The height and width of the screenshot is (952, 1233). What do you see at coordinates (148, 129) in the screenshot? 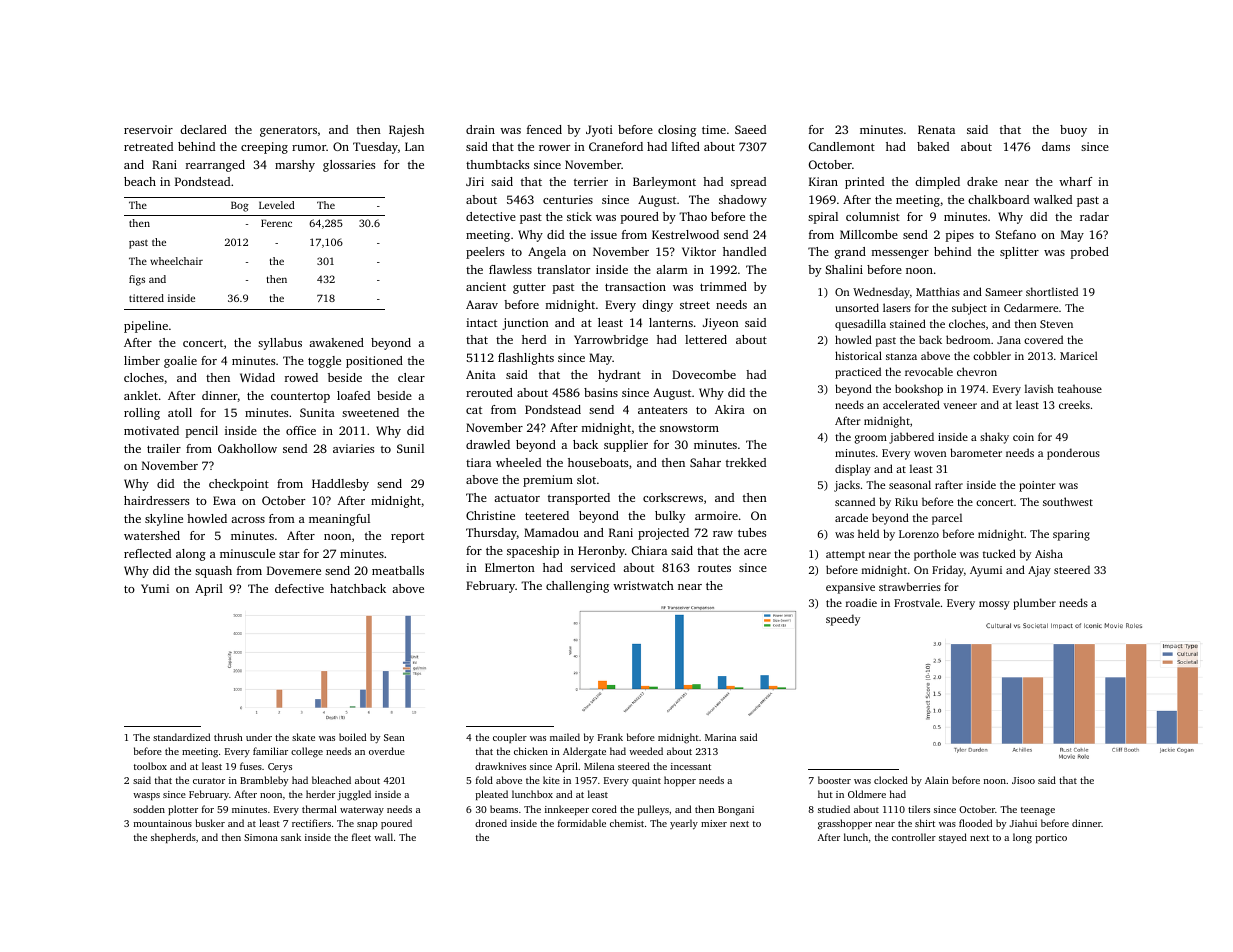
I see `reservoir` at bounding box center [148, 129].
